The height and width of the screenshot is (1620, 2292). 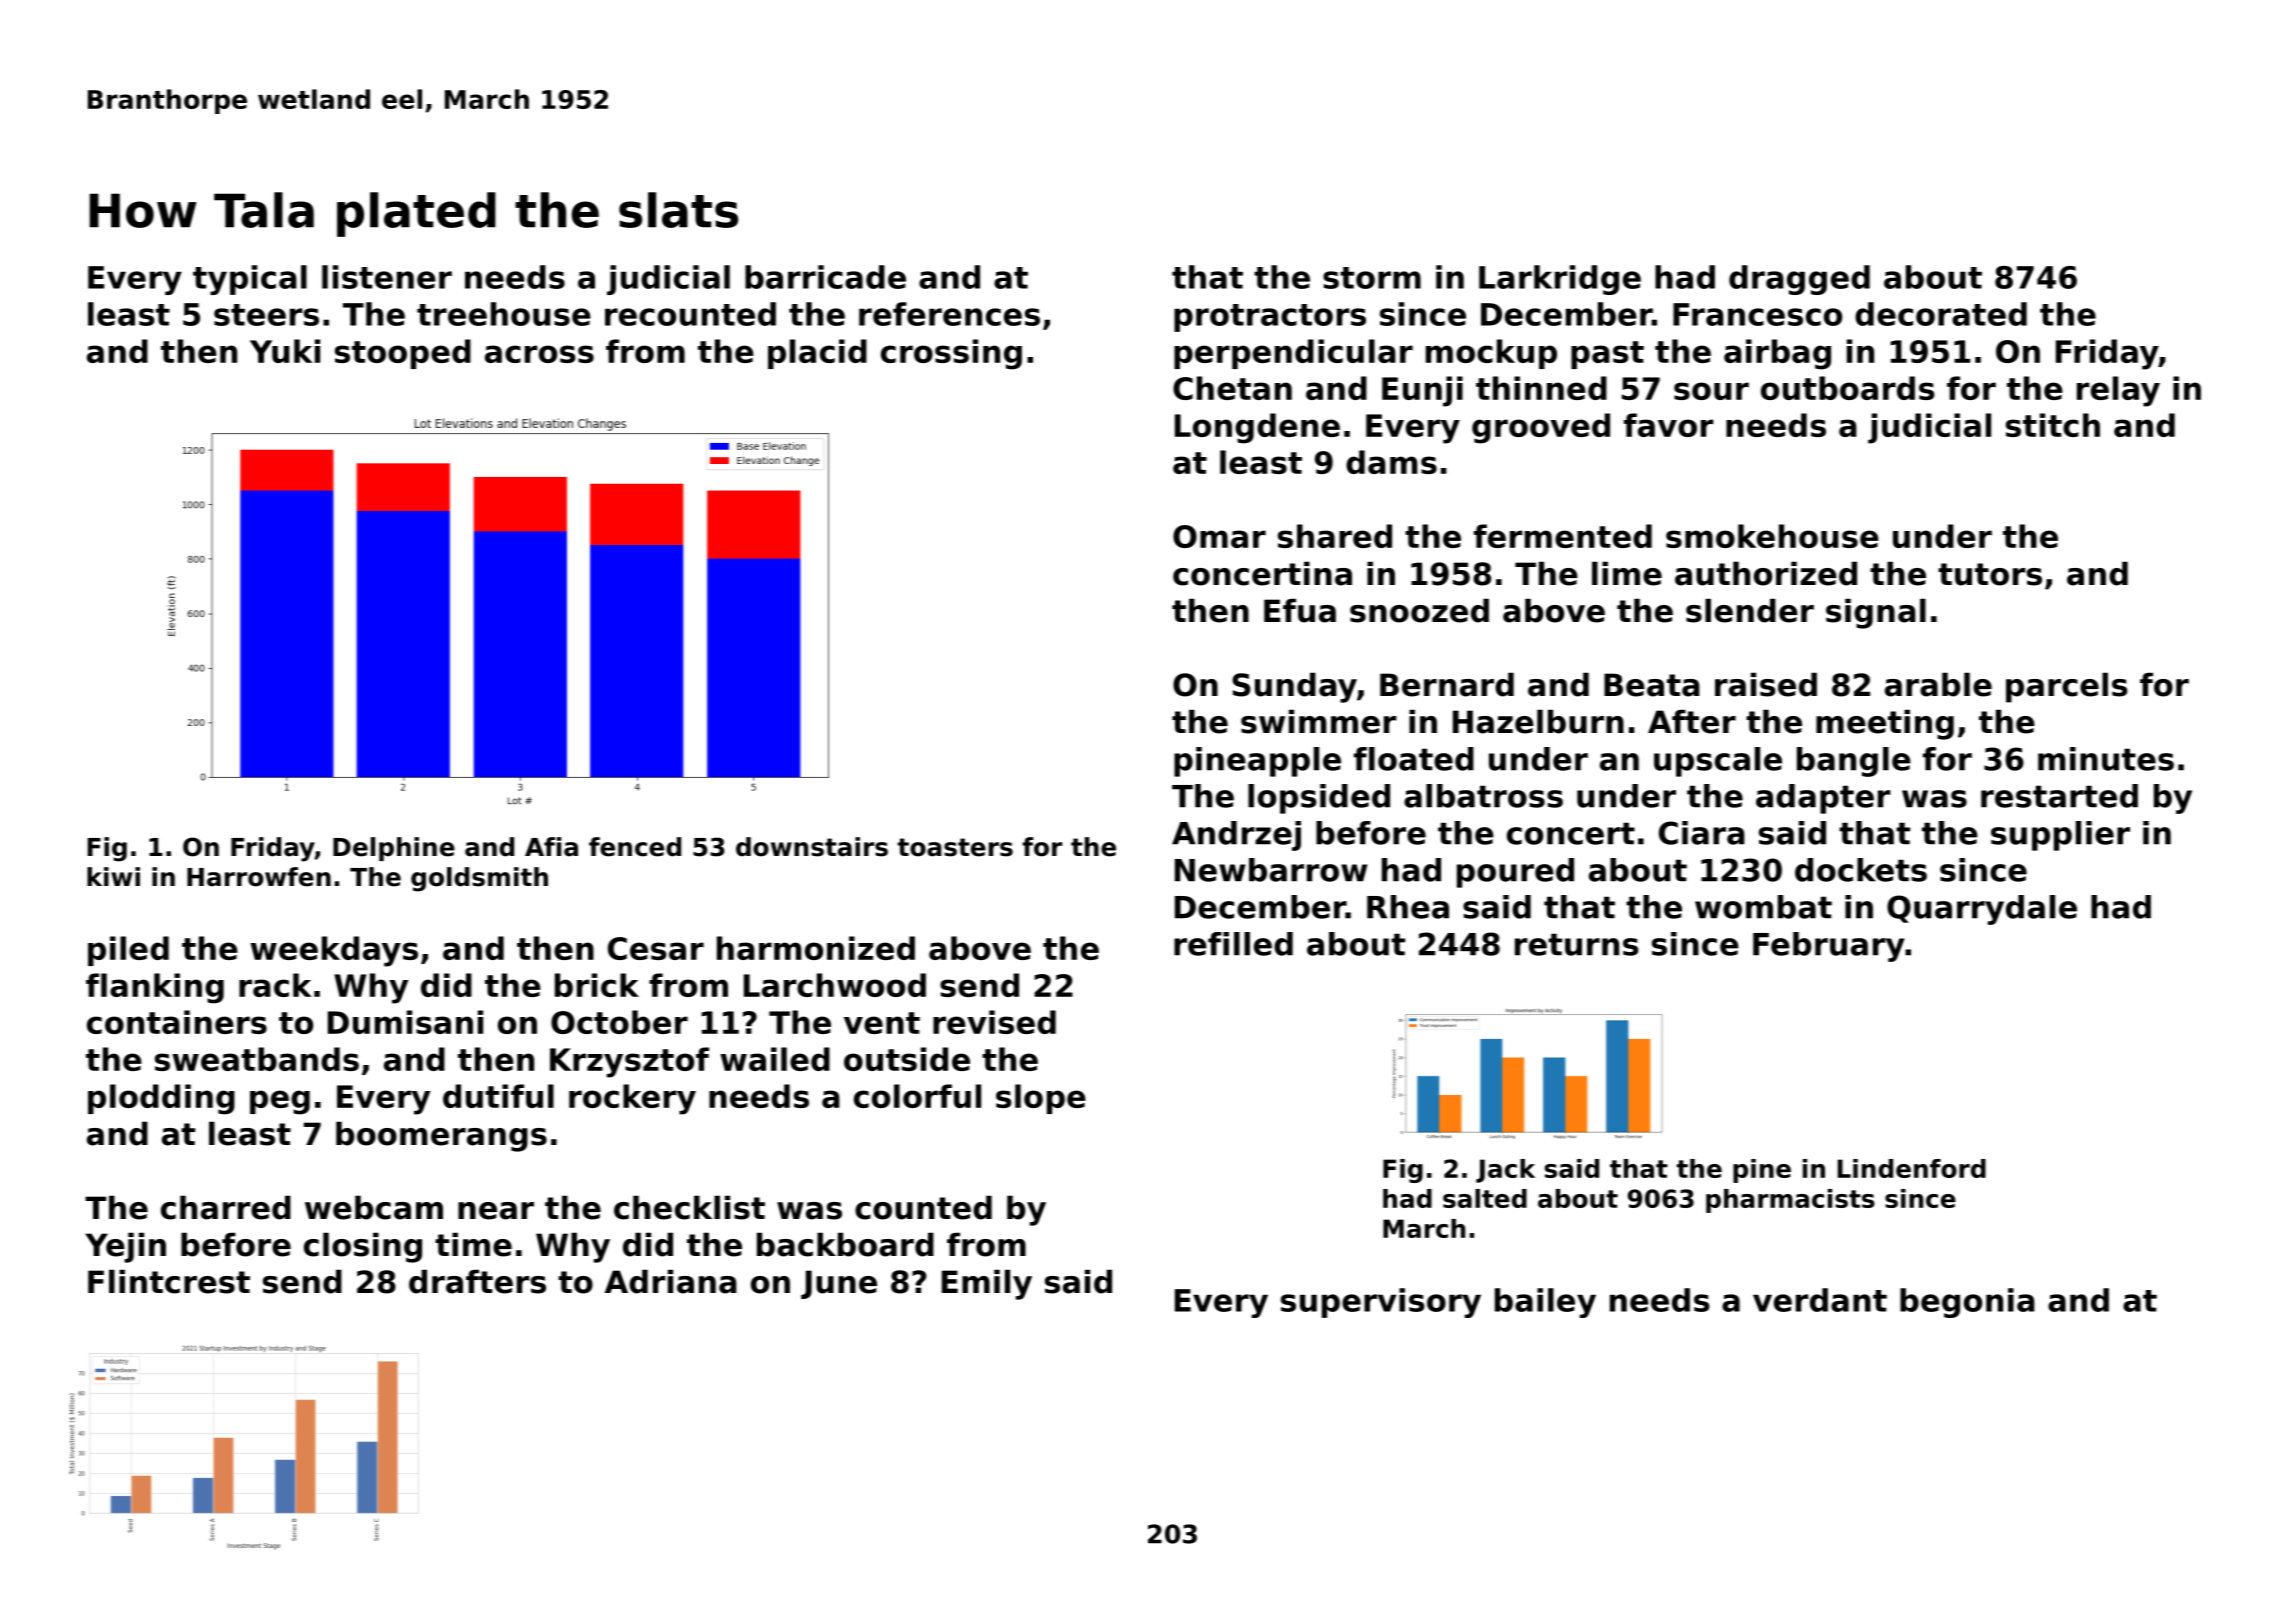 What do you see at coordinates (845, 1244) in the screenshot?
I see `backboard` at bounding box center [845, 1244].
